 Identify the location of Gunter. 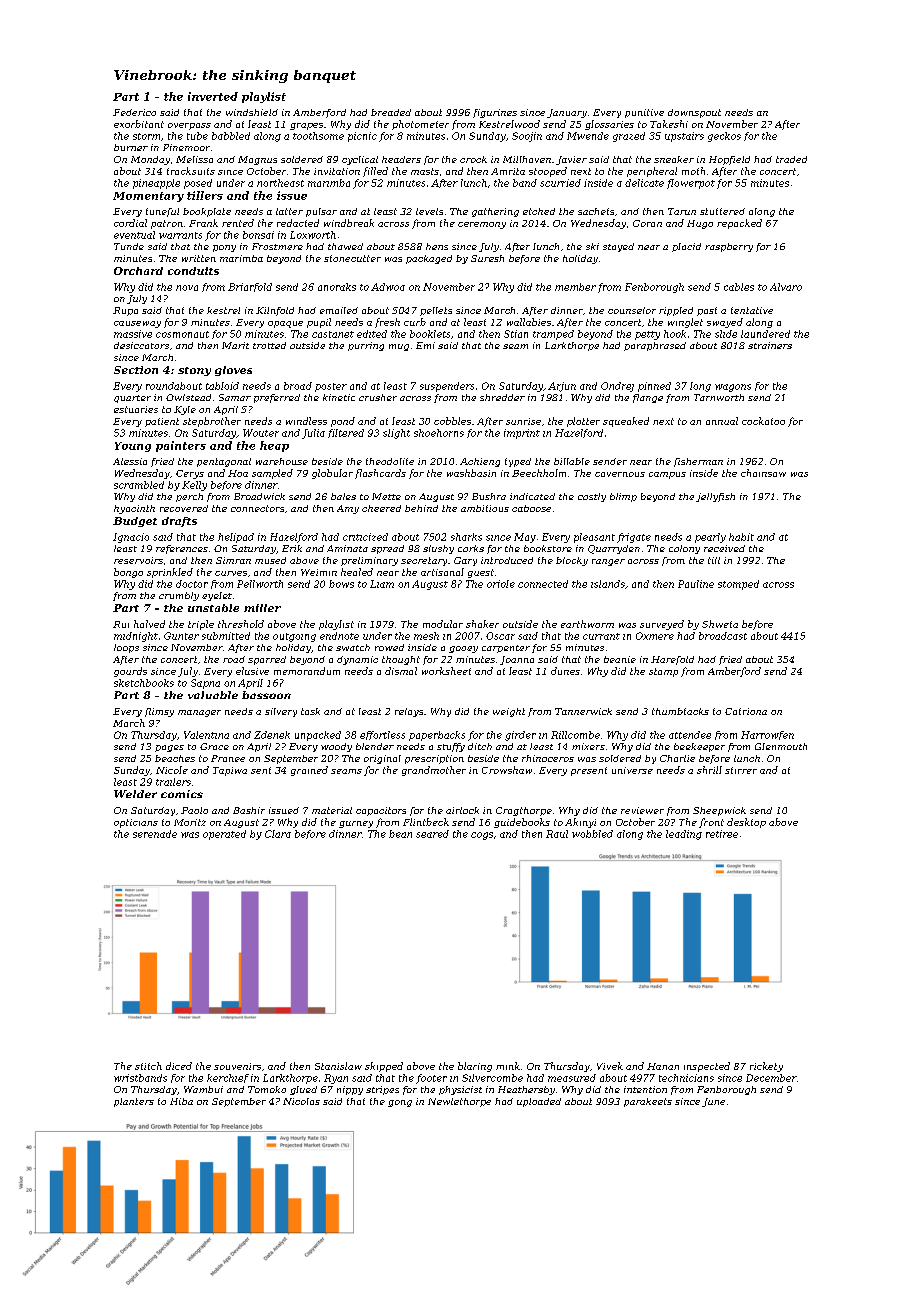
(181, 636).
